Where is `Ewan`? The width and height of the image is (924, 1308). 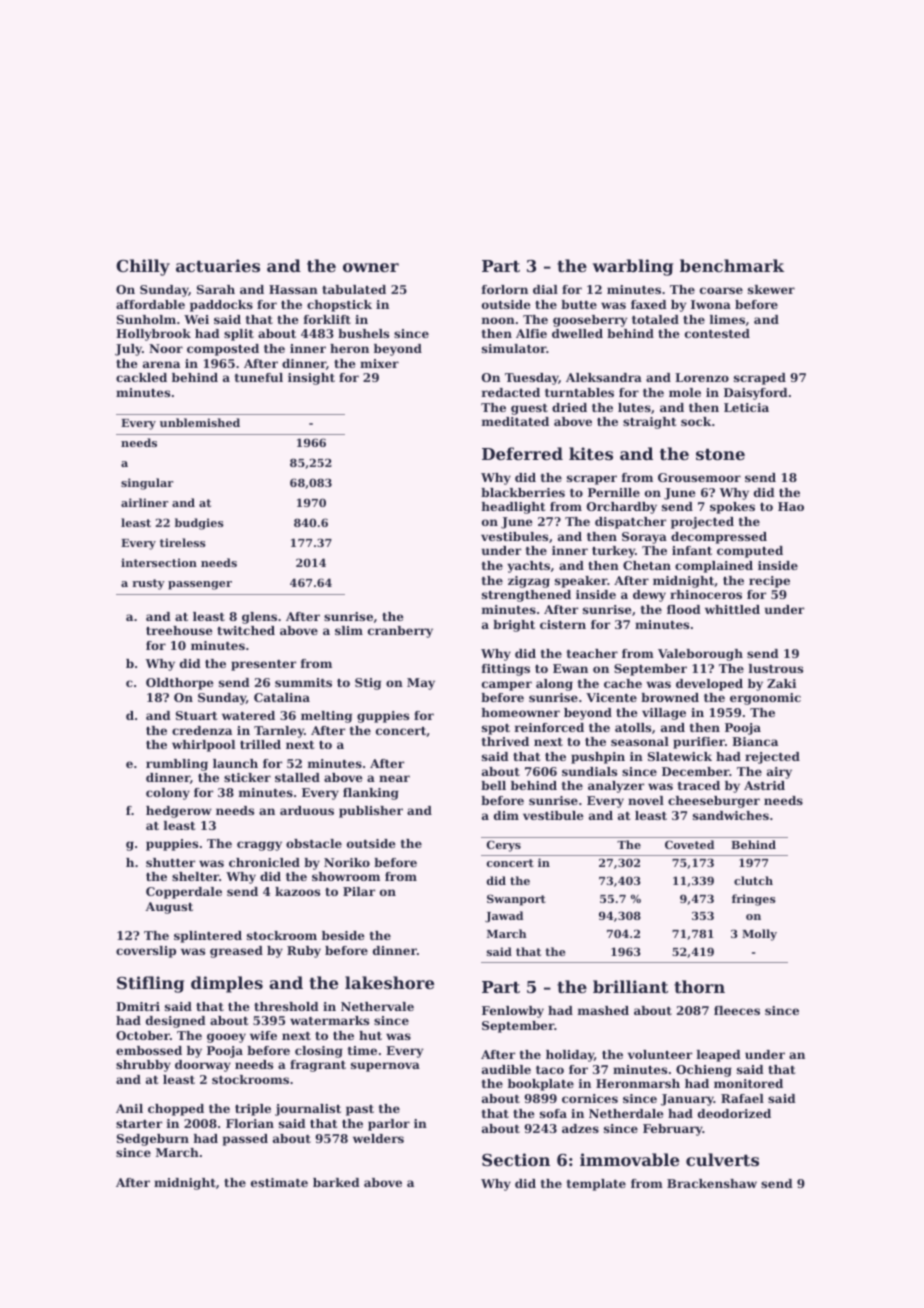 Ewan is located at coordinates (570, 668).
